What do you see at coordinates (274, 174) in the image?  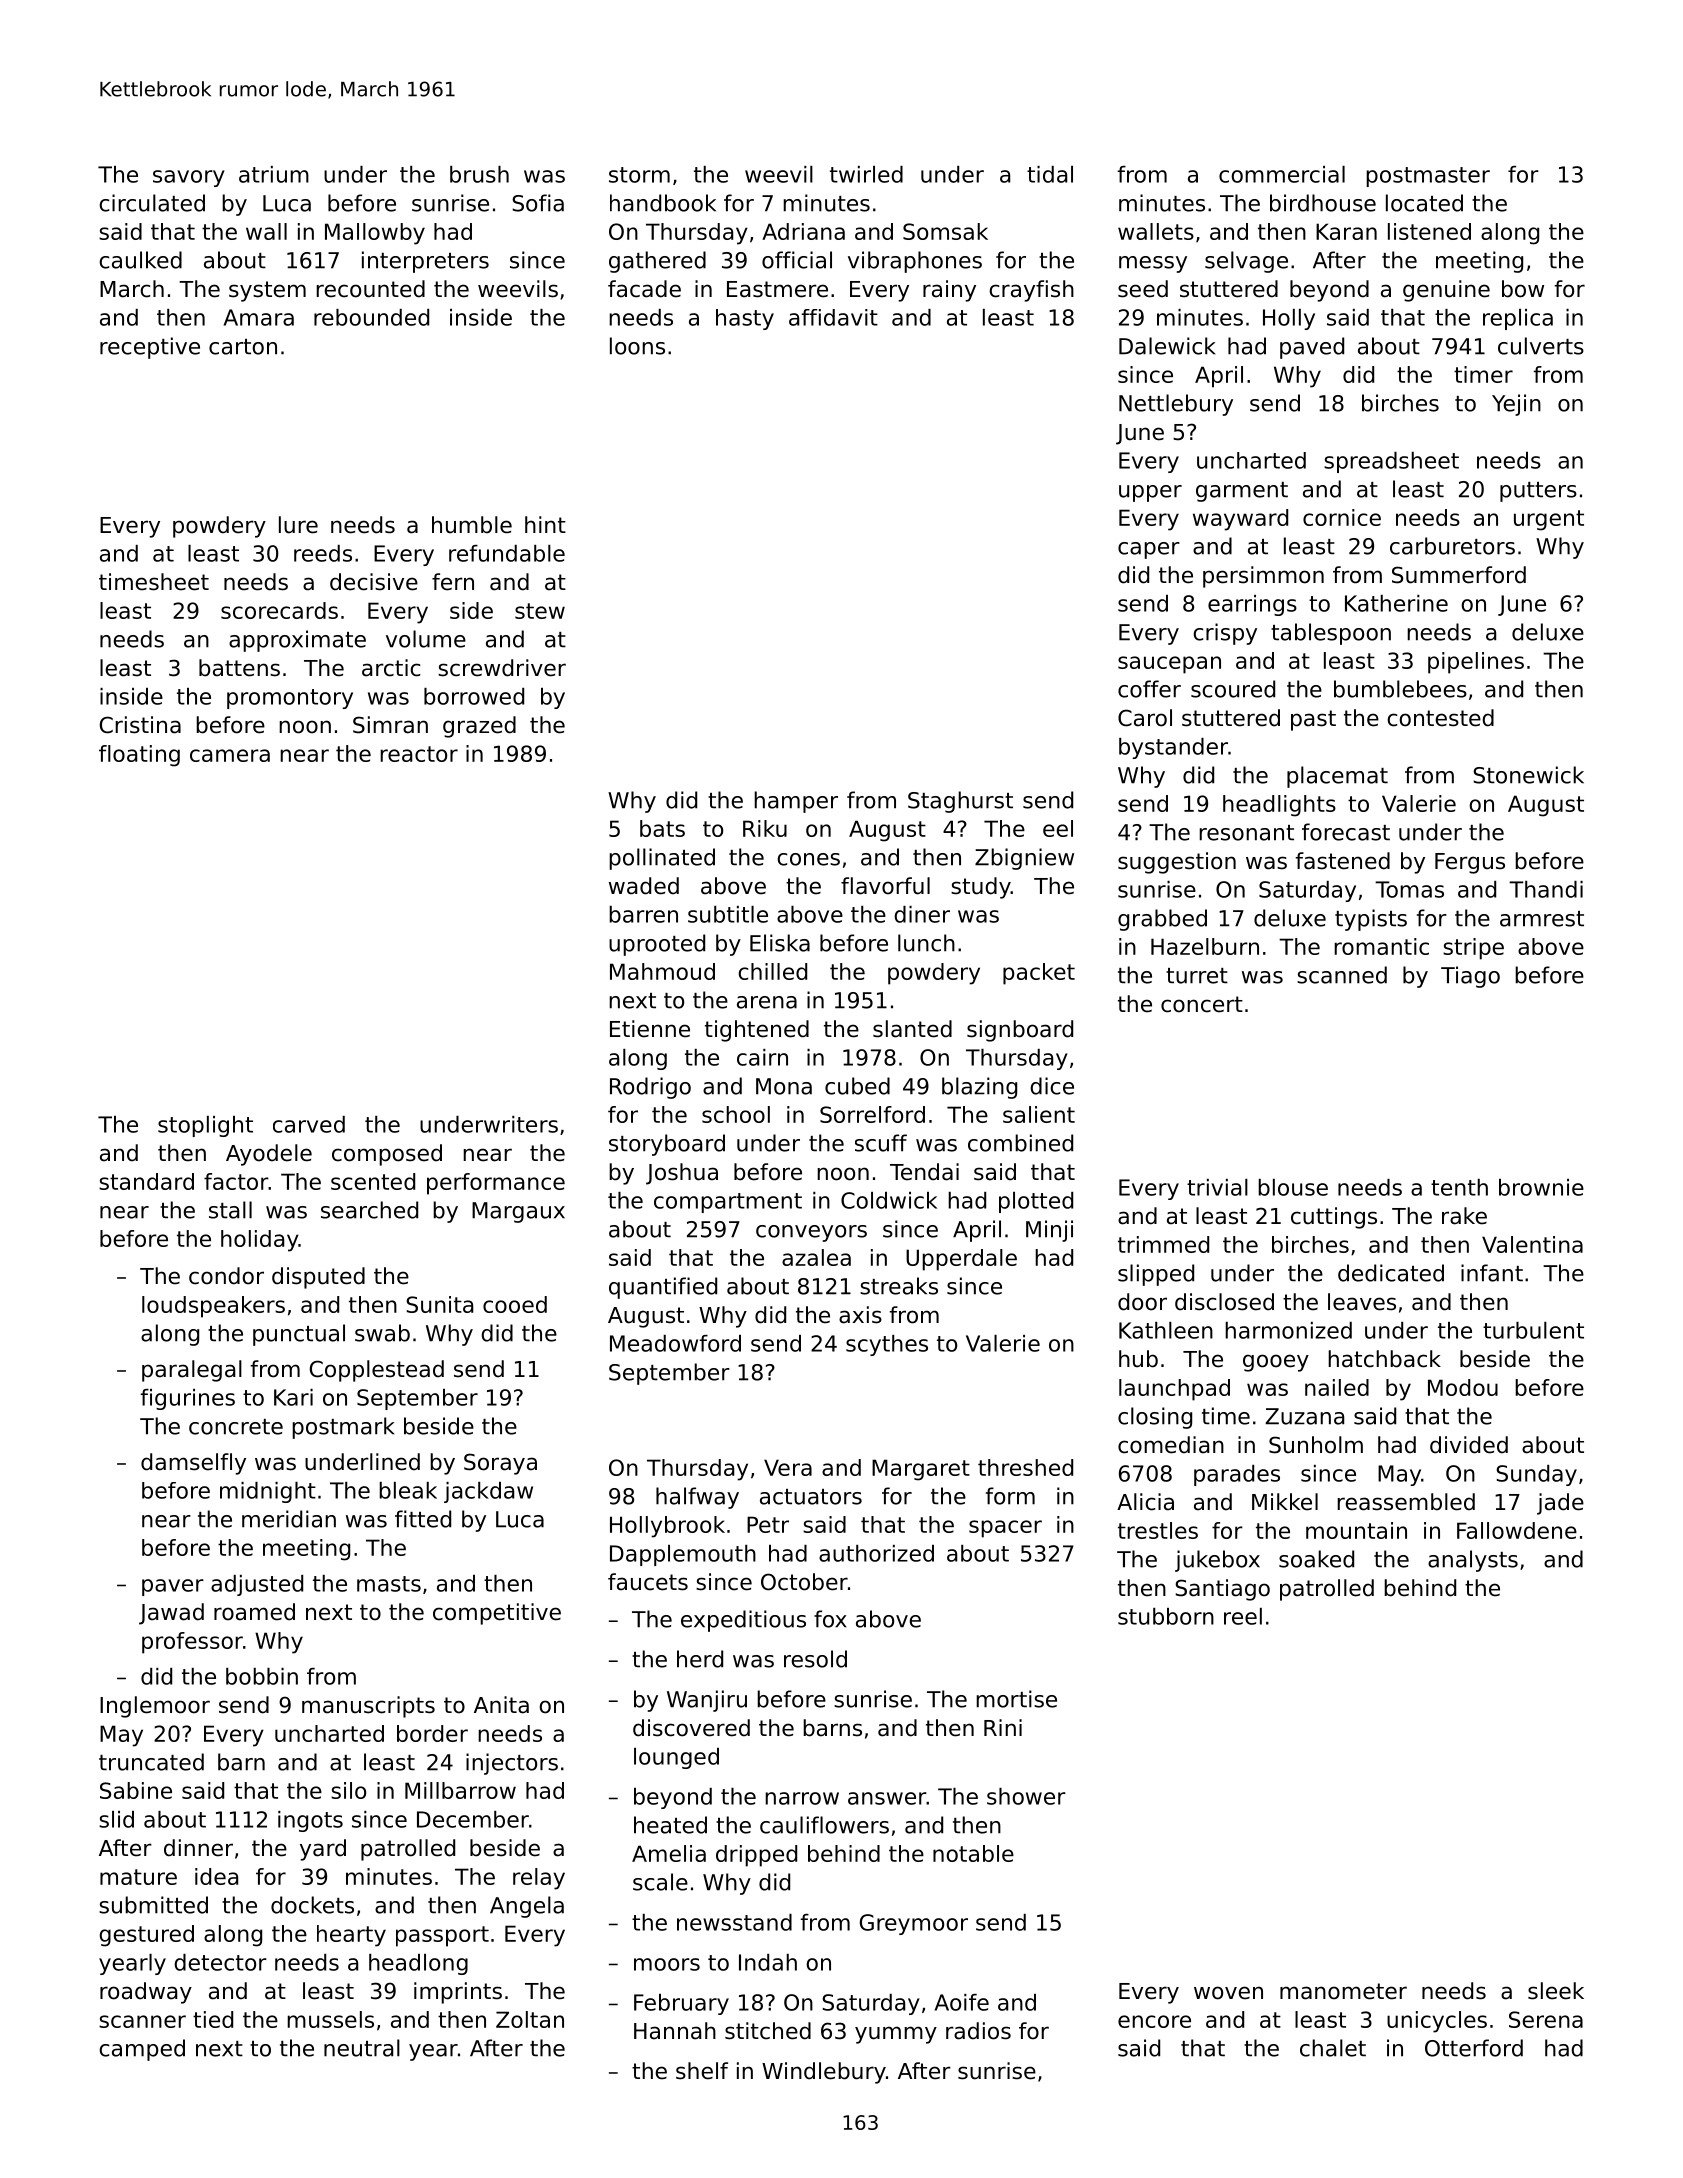 I see `atrium` at bounding box center [274, 174].
